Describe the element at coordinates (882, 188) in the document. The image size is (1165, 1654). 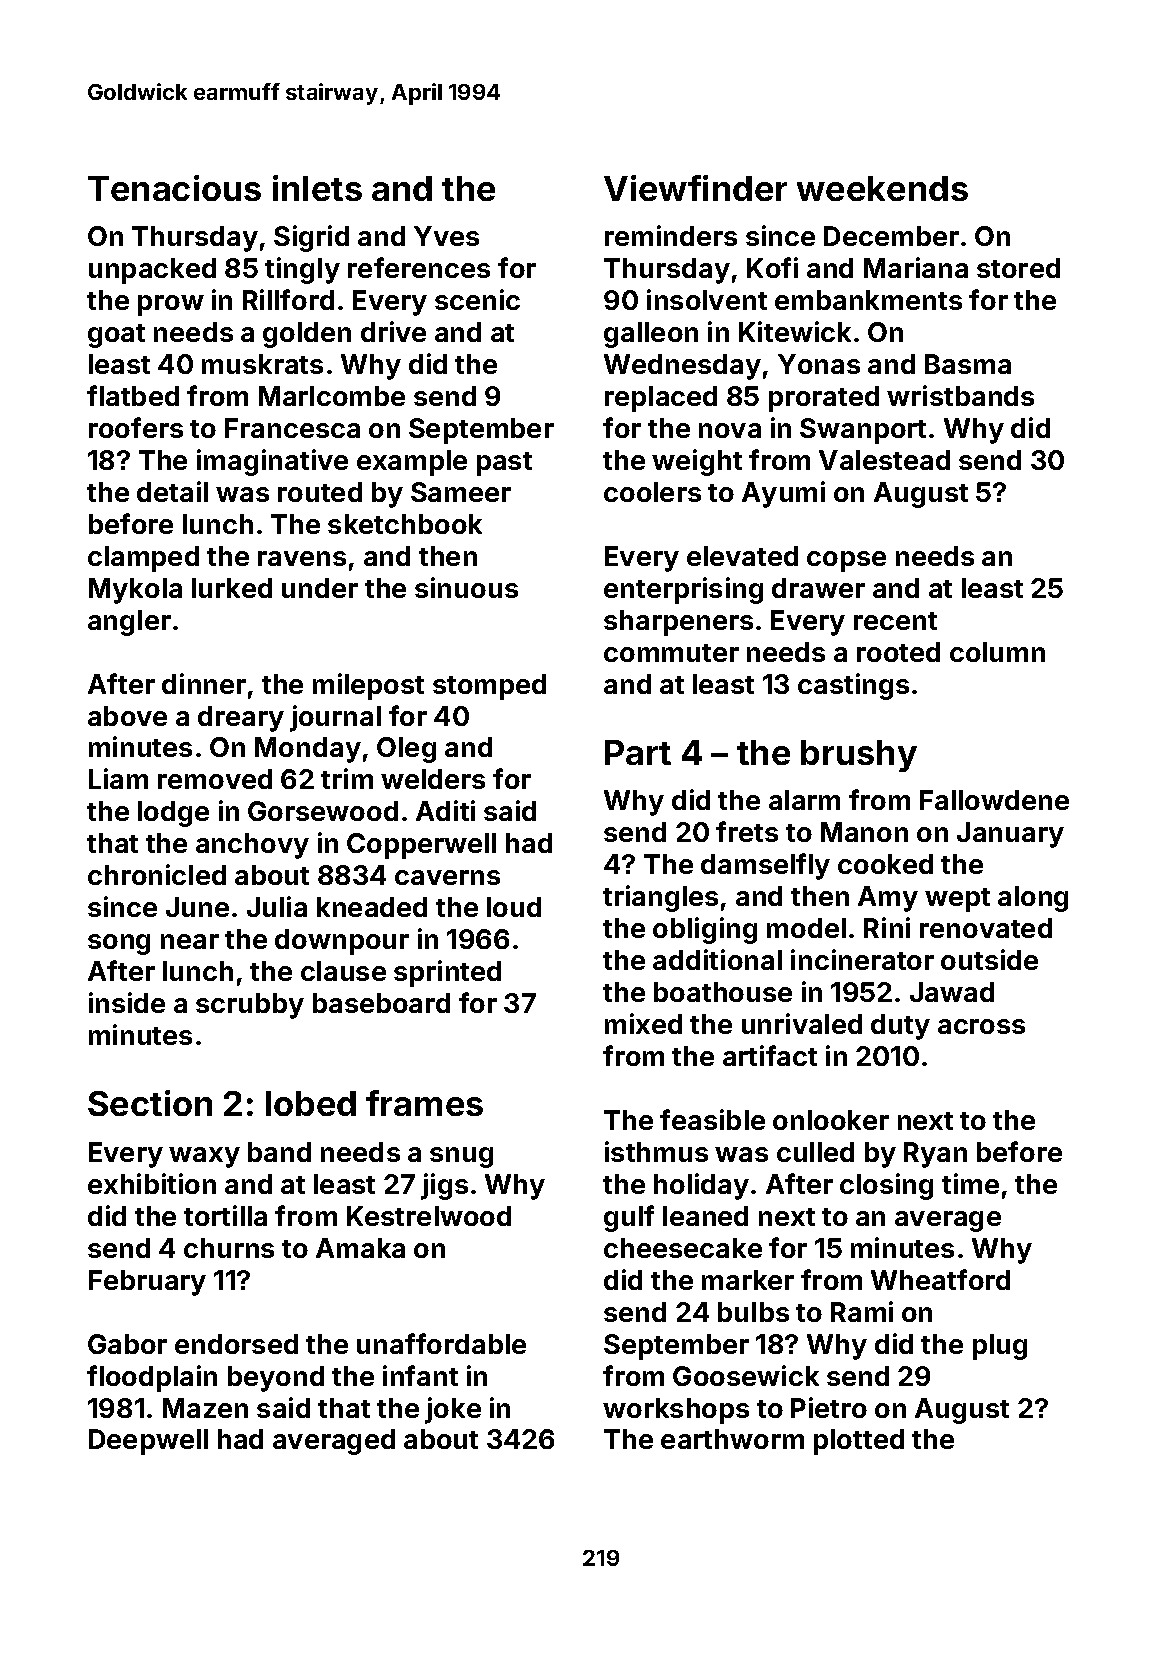
I see `weekends` at that location.
